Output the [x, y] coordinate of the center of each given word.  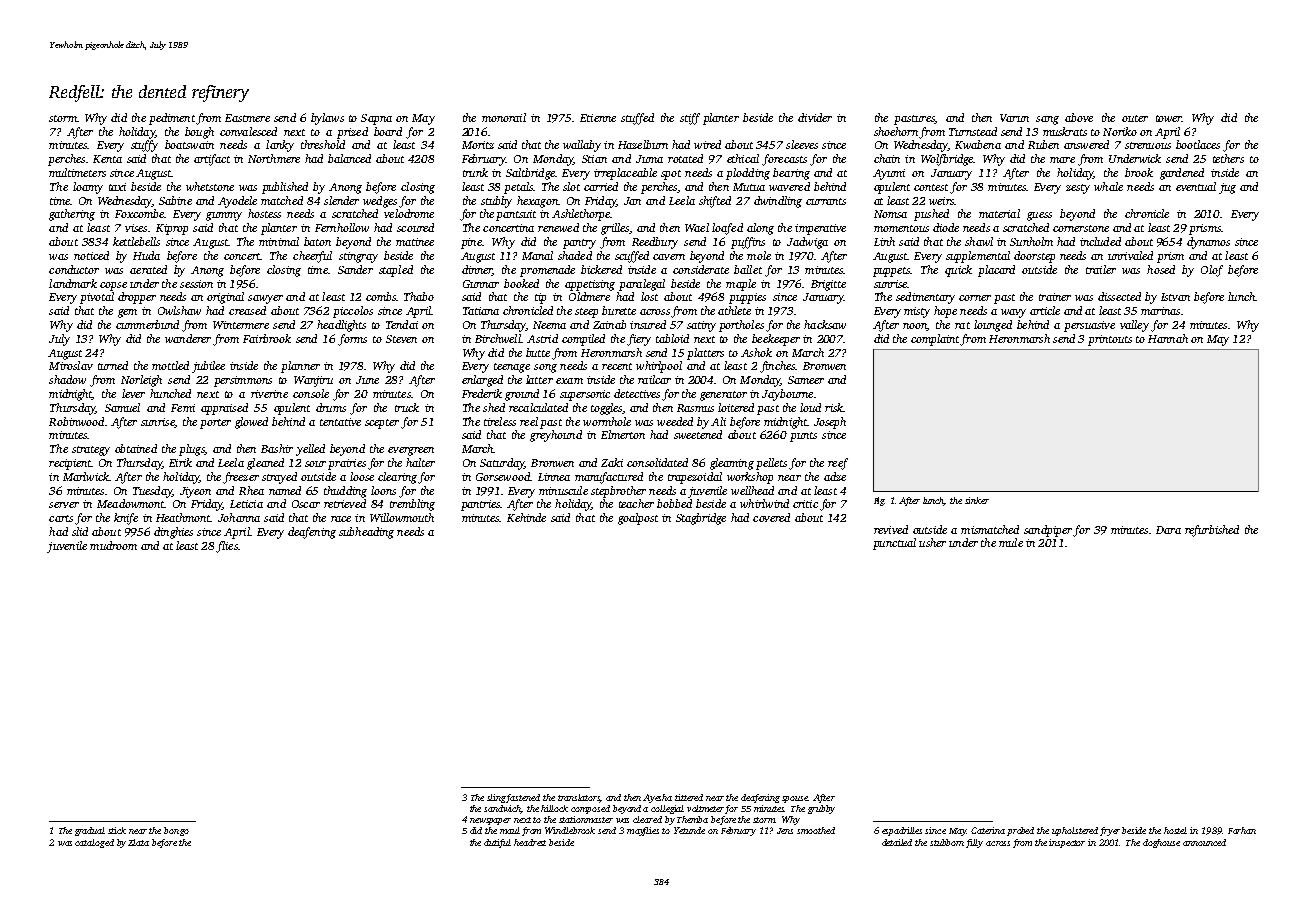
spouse [795, 799]
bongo [176, 831]
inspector [1067, 843]
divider [815, 117]
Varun [1014, 118]
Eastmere [247, 118]
